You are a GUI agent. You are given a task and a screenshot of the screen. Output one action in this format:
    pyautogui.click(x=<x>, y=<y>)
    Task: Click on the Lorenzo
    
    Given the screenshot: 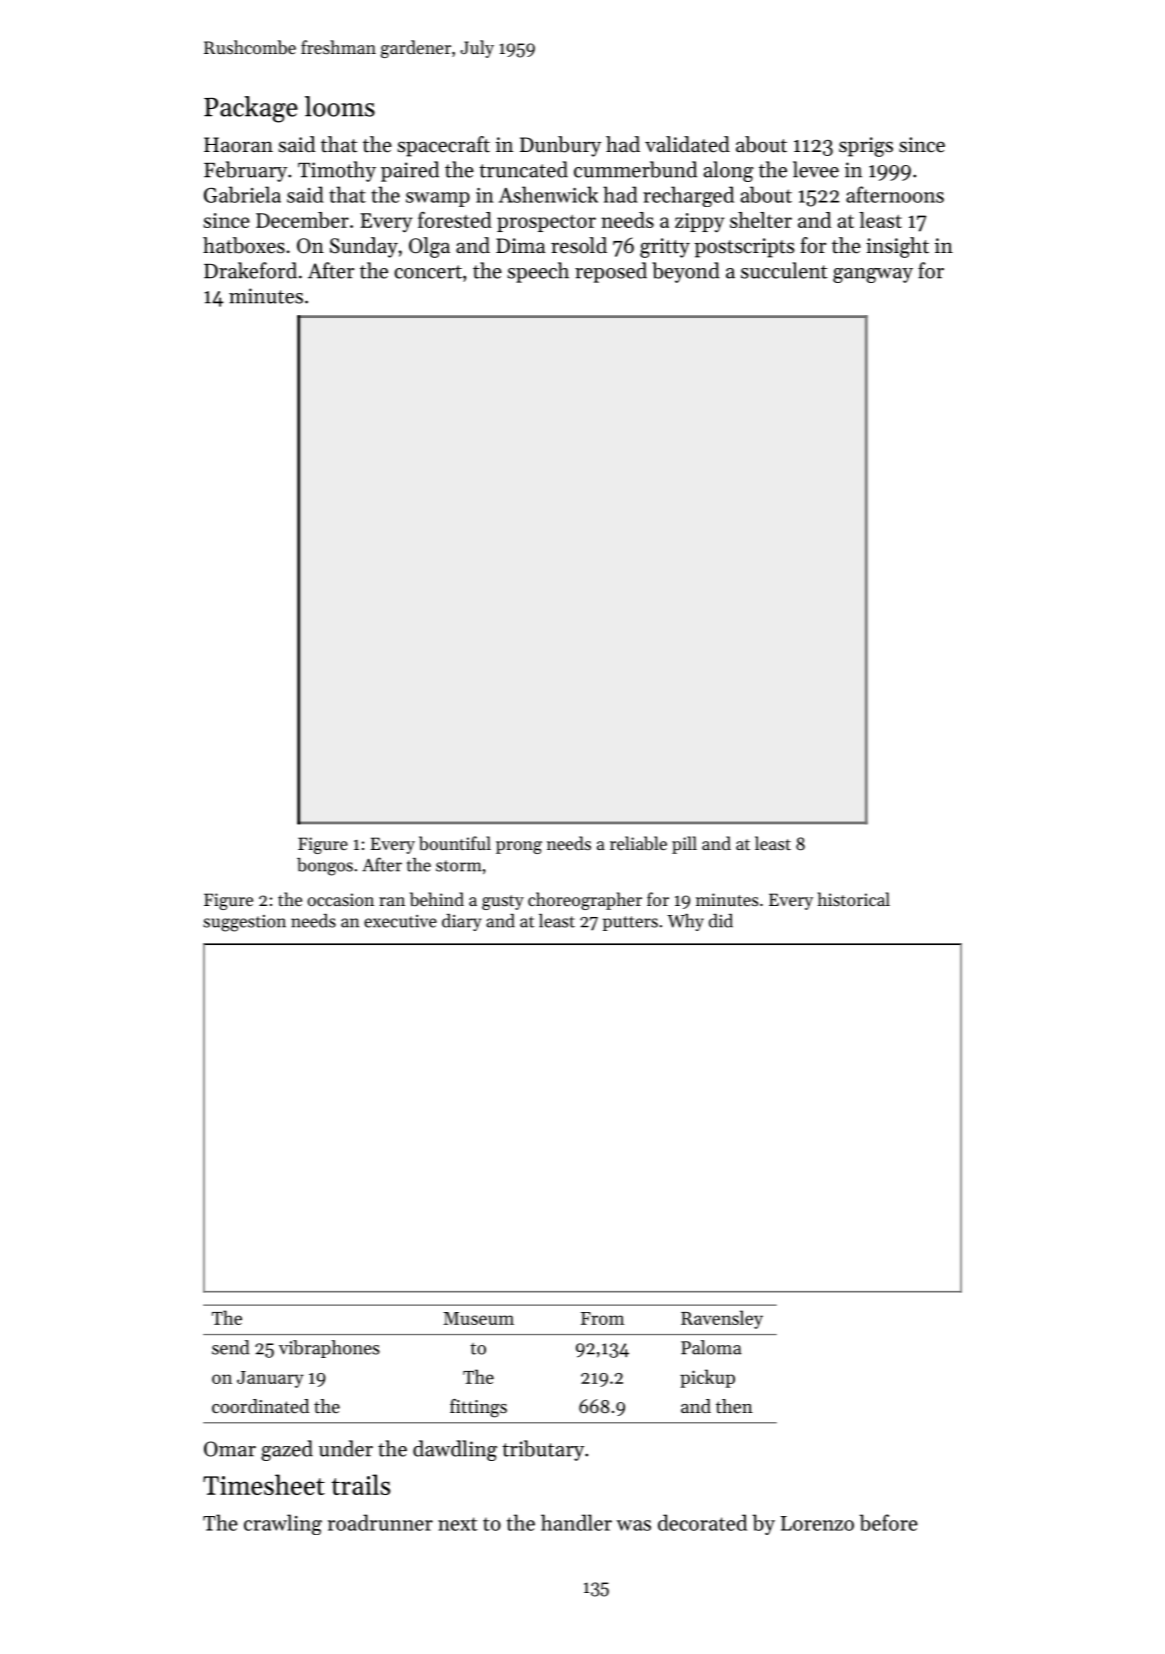 What is the action you would take?
    pyautogui.click(x=817, y=1523)
